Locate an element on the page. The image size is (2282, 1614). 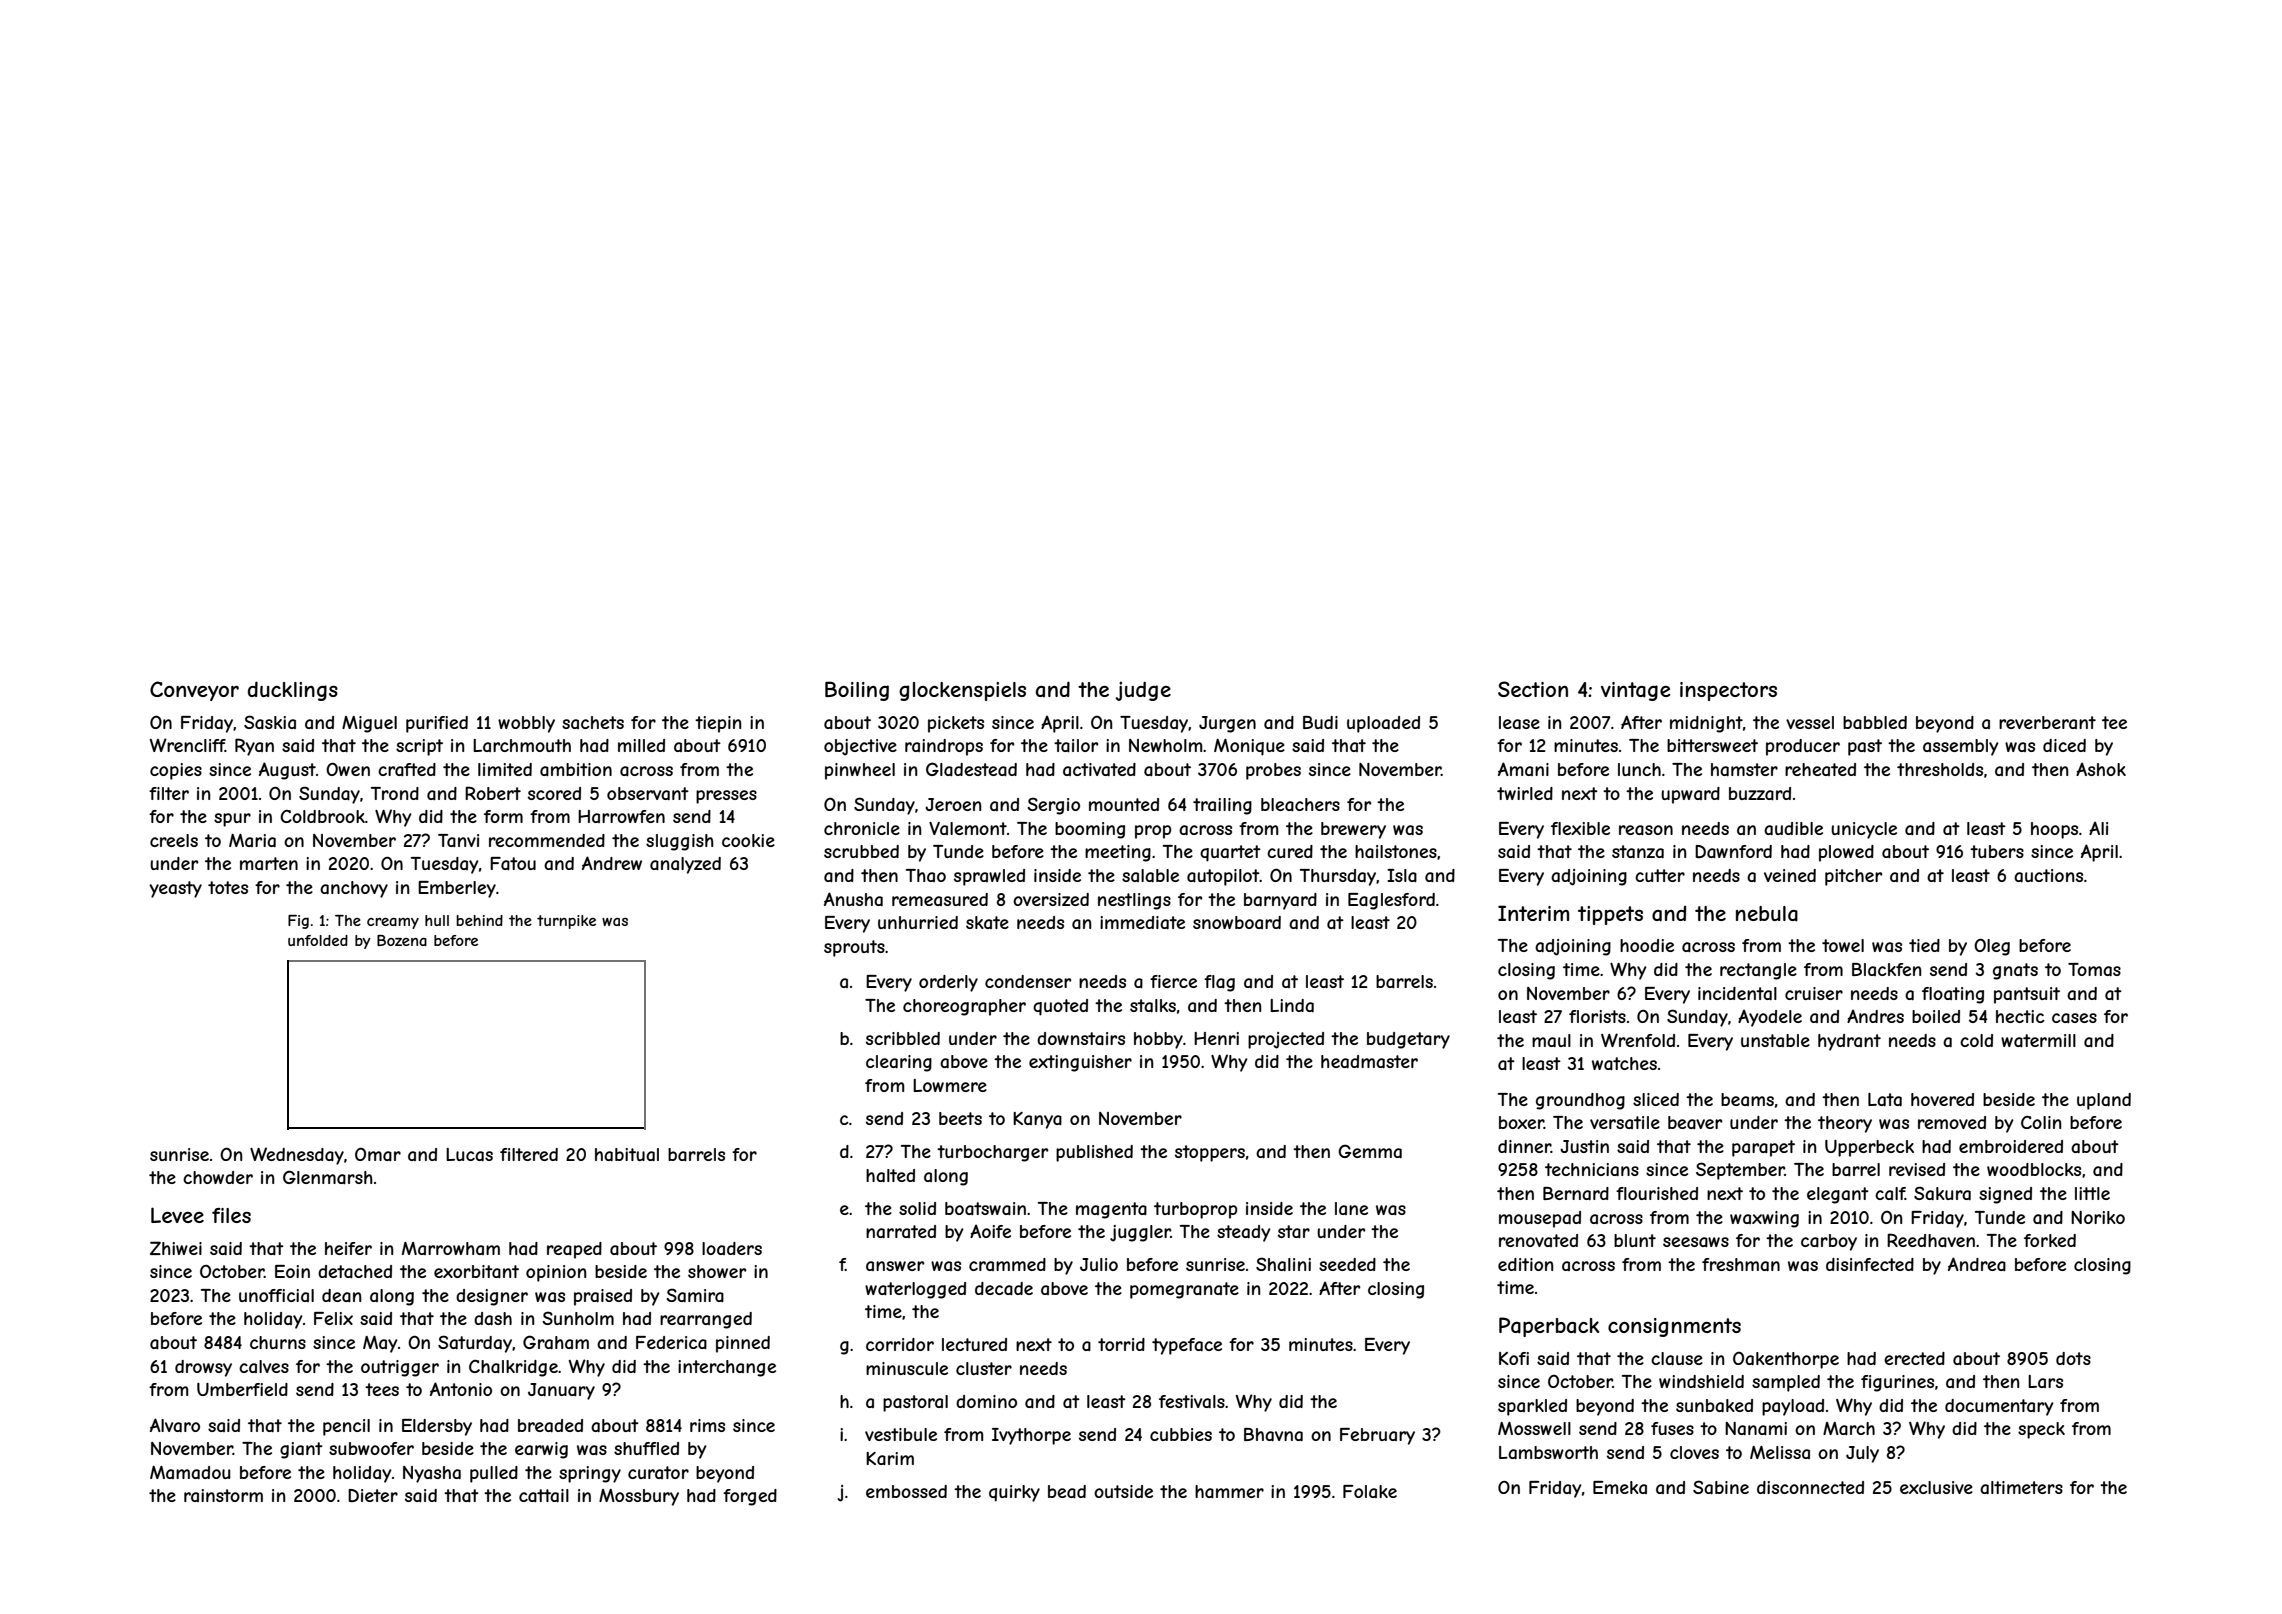
Bhavna is located at coordinates (1273, 1434).
